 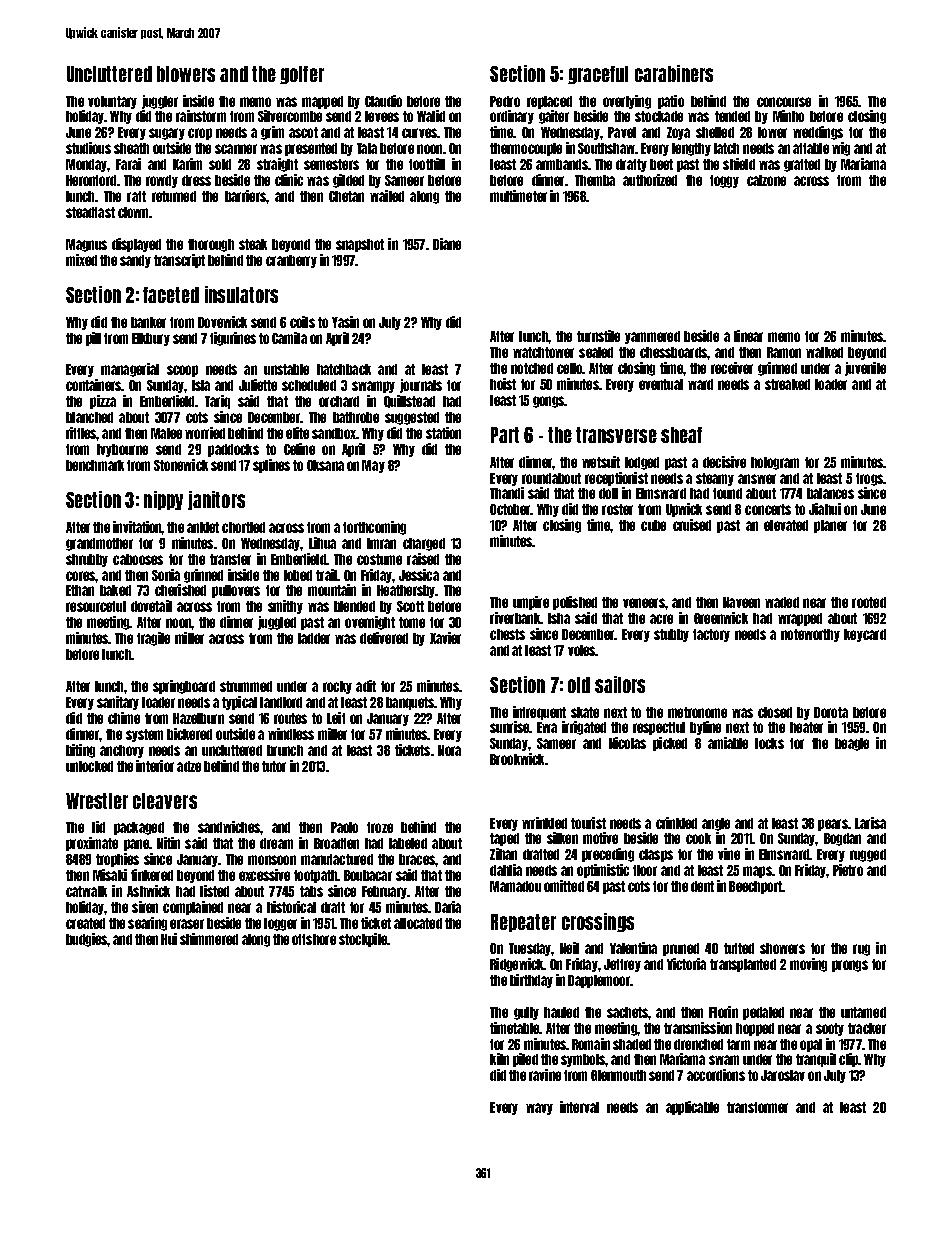 What do you see at coordinates (499, 1059) in the screenshot?
I see `kiln` at bounding box center [499, 1059].
